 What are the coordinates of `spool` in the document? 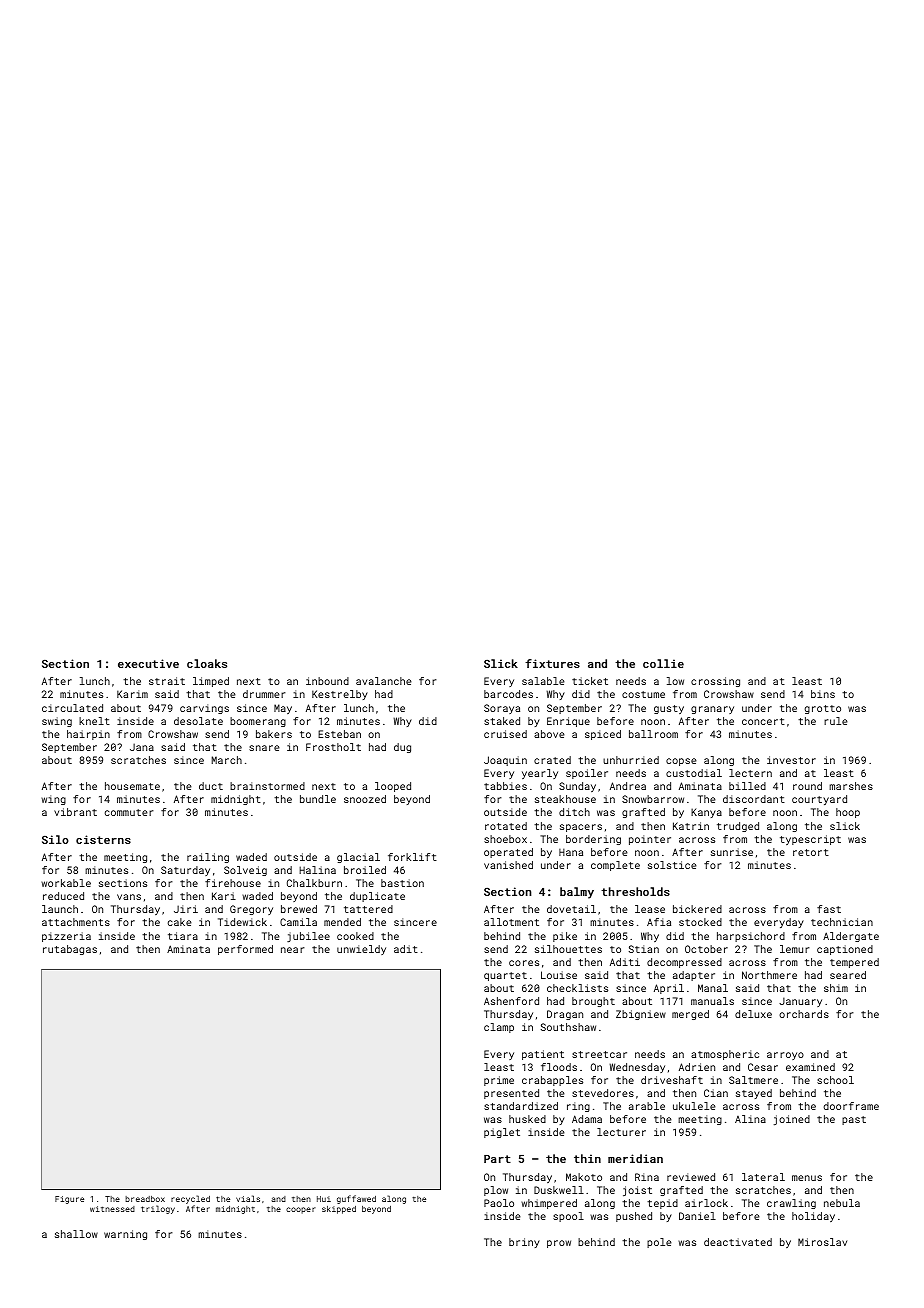 It's located at (568, 1217).
